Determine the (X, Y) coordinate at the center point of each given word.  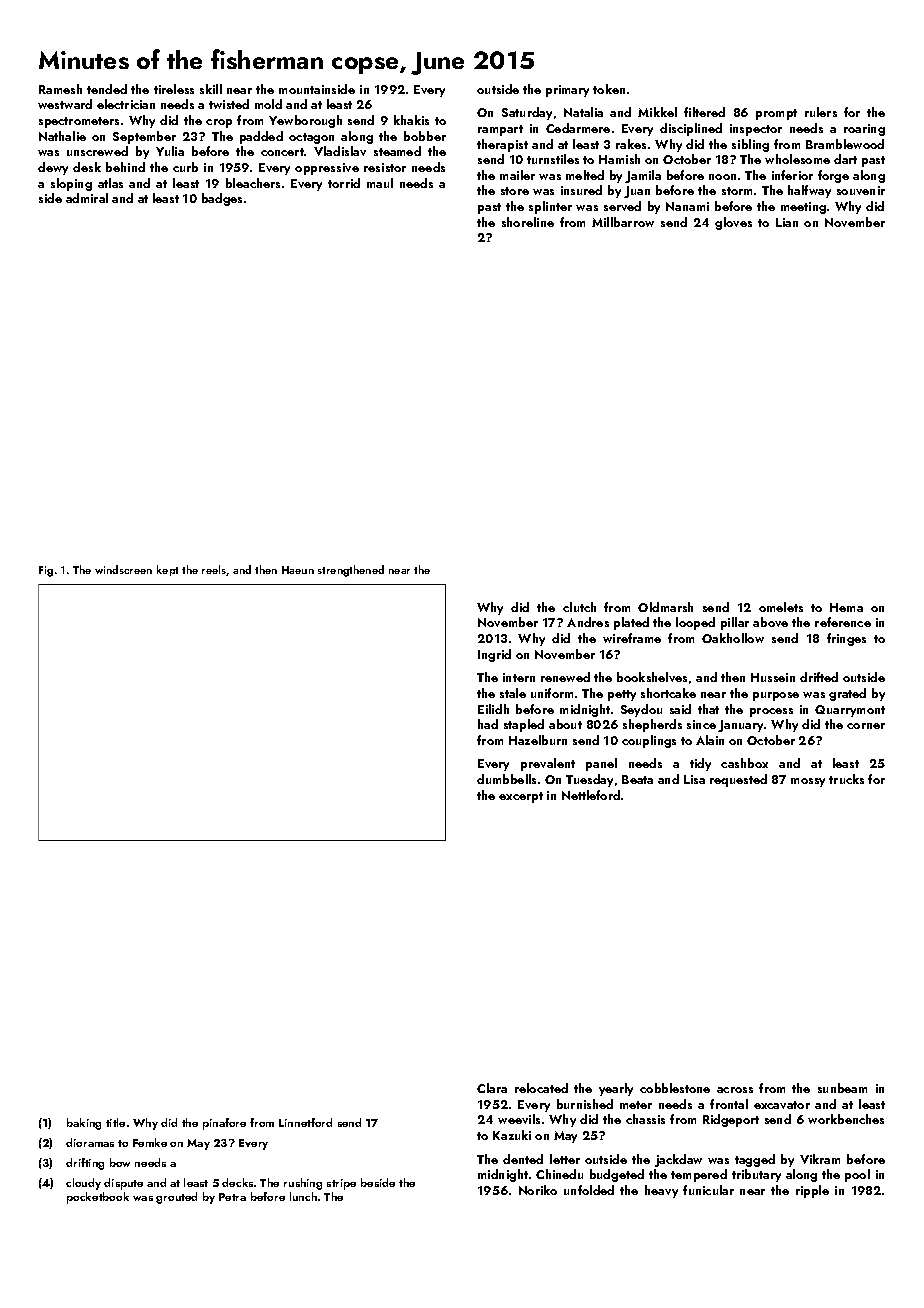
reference (843, 622)
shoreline (528, 222)
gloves (733, 223)
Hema (846, 607)
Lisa (694, 779)
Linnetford (305, 1122)
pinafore (224, 1124)
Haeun (298, 570)
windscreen (123, 569)
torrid (344, 183)
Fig (46, 571)
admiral (87, 198)
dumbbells (506, 779)
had (488, 724)
